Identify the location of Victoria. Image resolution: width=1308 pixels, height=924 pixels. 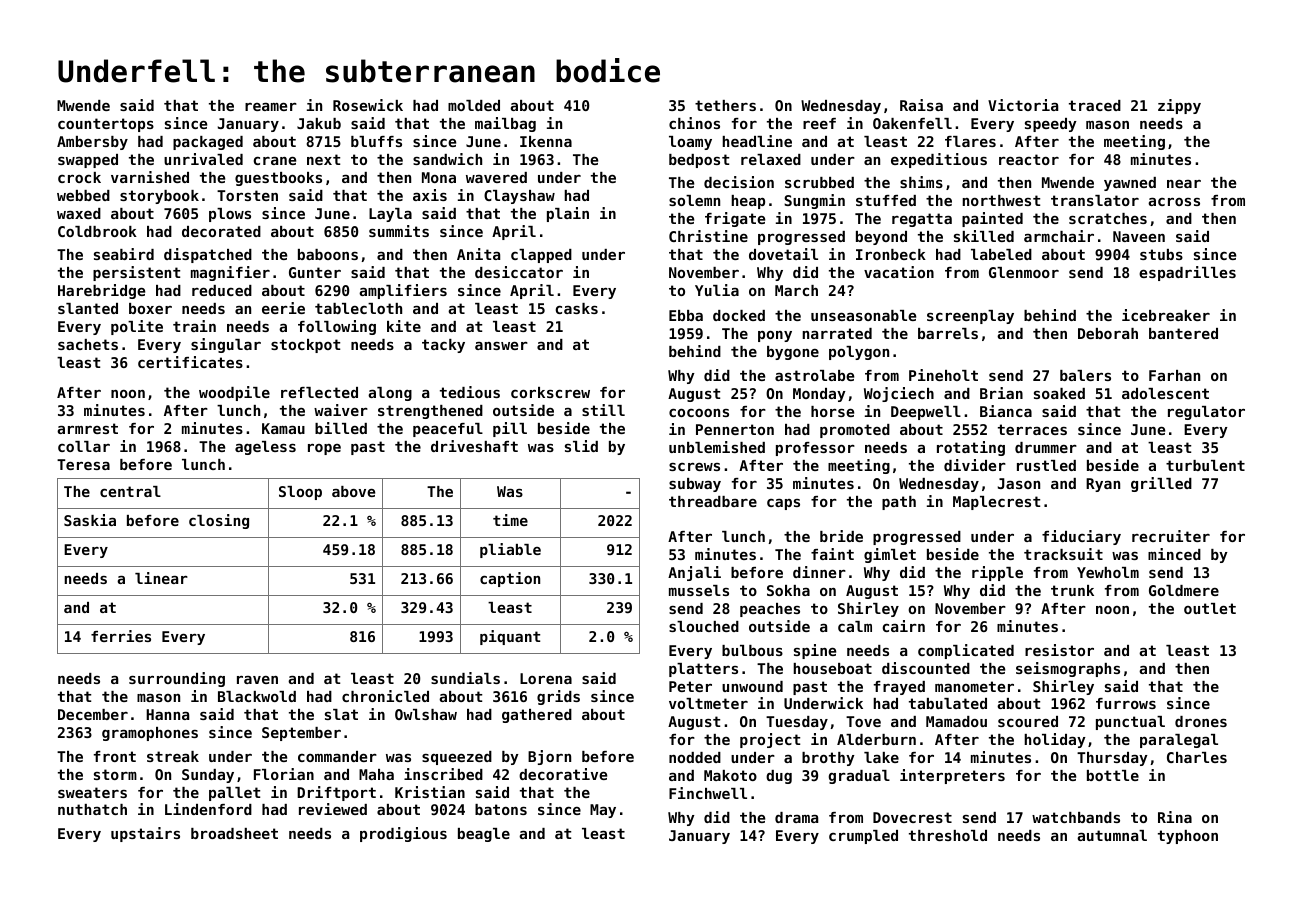
(1023, 105).
